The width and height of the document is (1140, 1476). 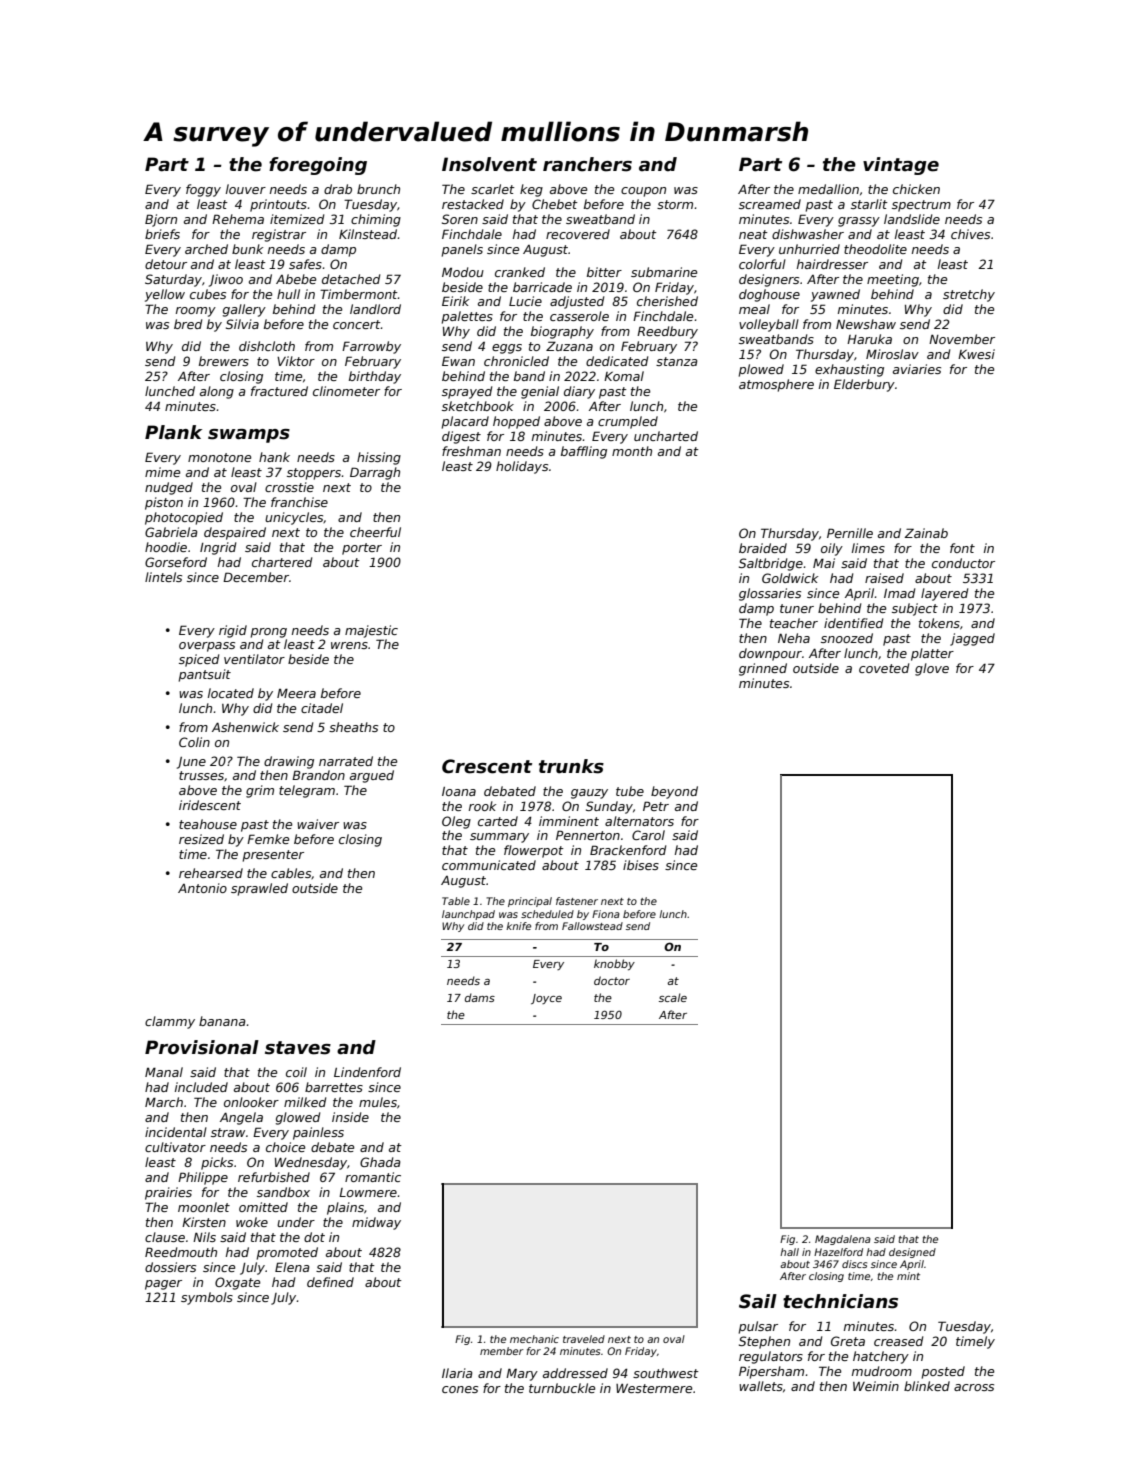 What do you see at coordinates (471, 451) in the document?
I see `freshman` at bounding box center [471, 451].
